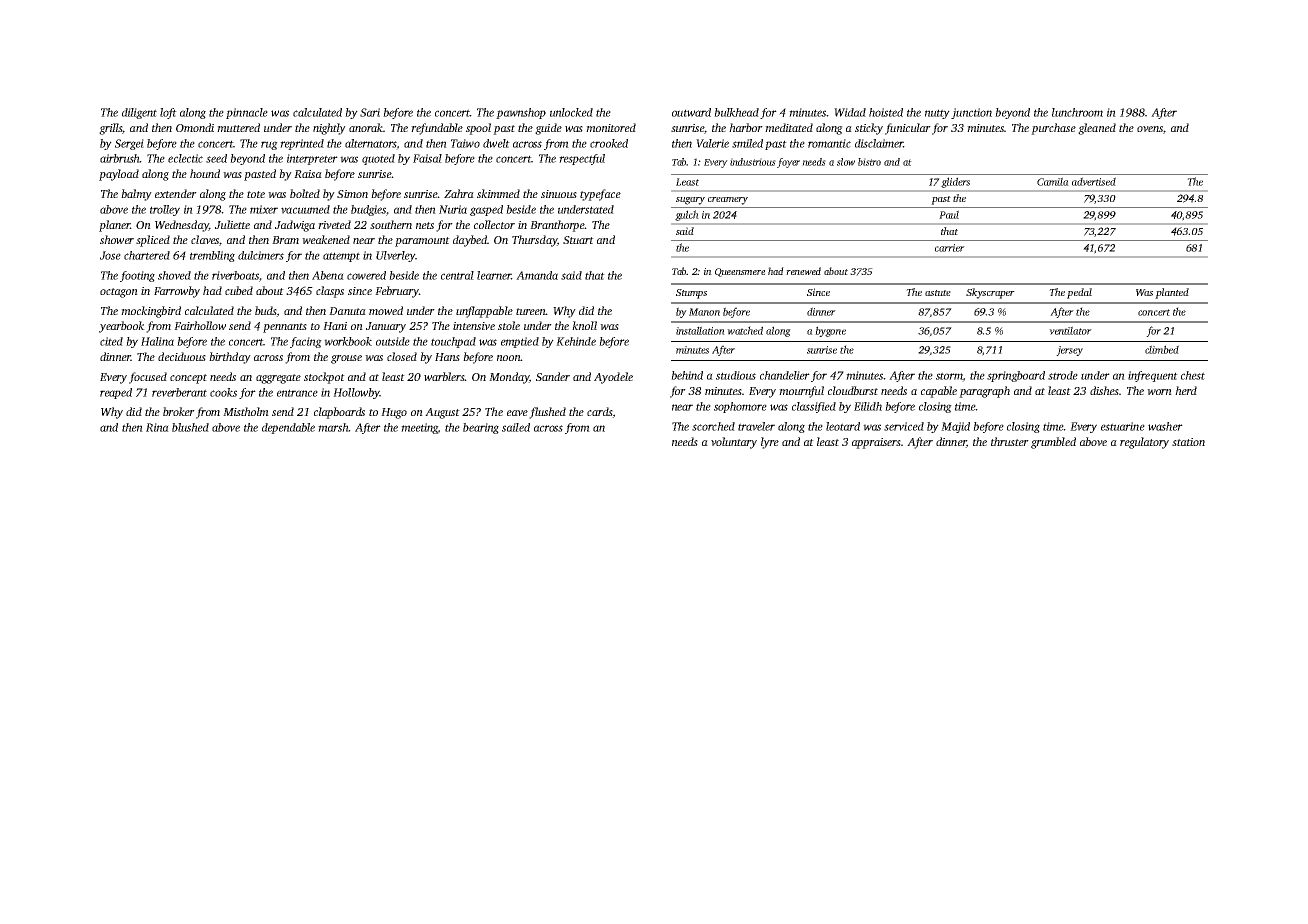 Image resolution: width=1308 pixels, height=924 pixels. Describe the element at coordinates (1079, 293) in the image. I see `pedal` at that location.
